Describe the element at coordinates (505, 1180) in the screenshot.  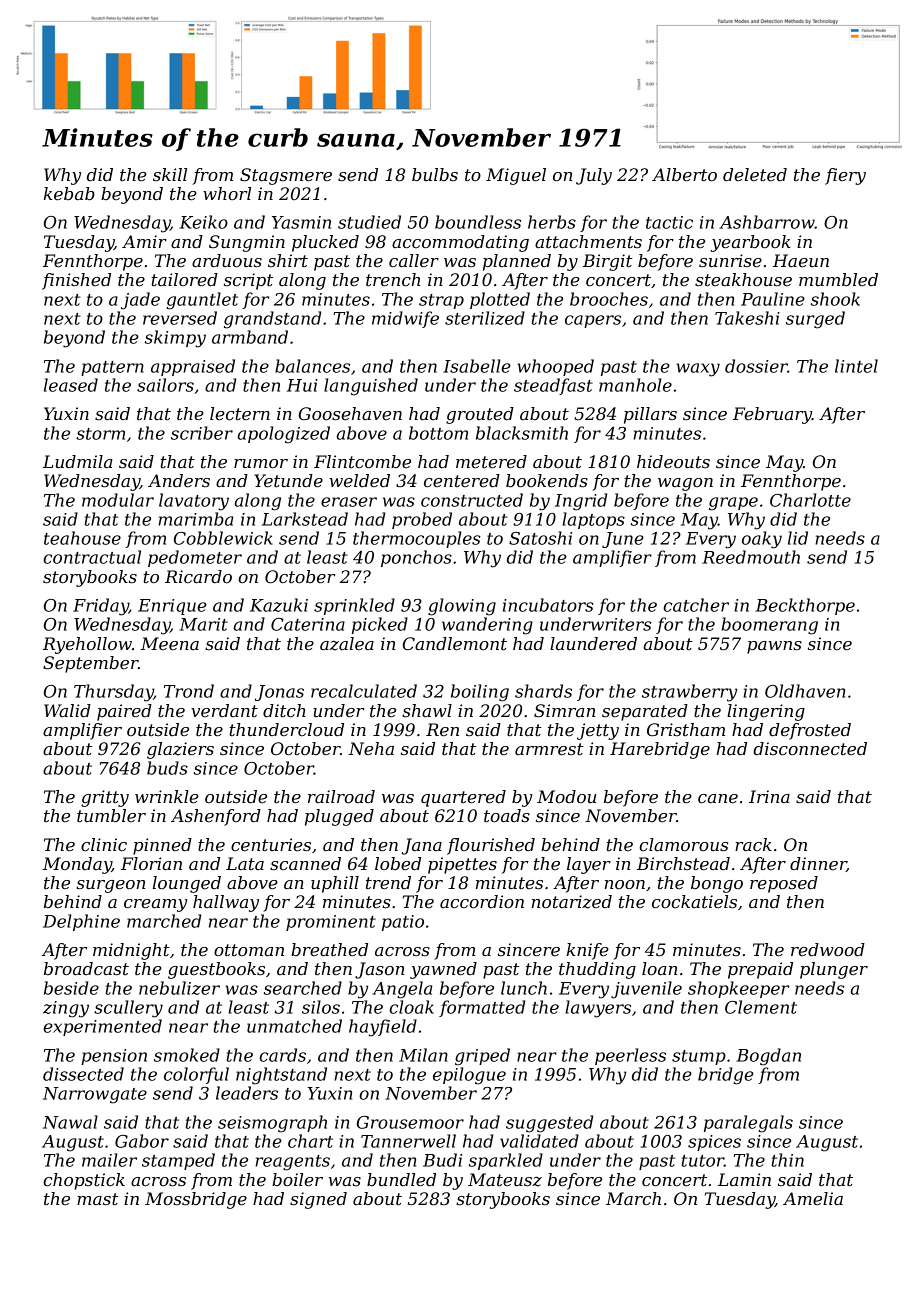
I see `Mateusz` at that location.
